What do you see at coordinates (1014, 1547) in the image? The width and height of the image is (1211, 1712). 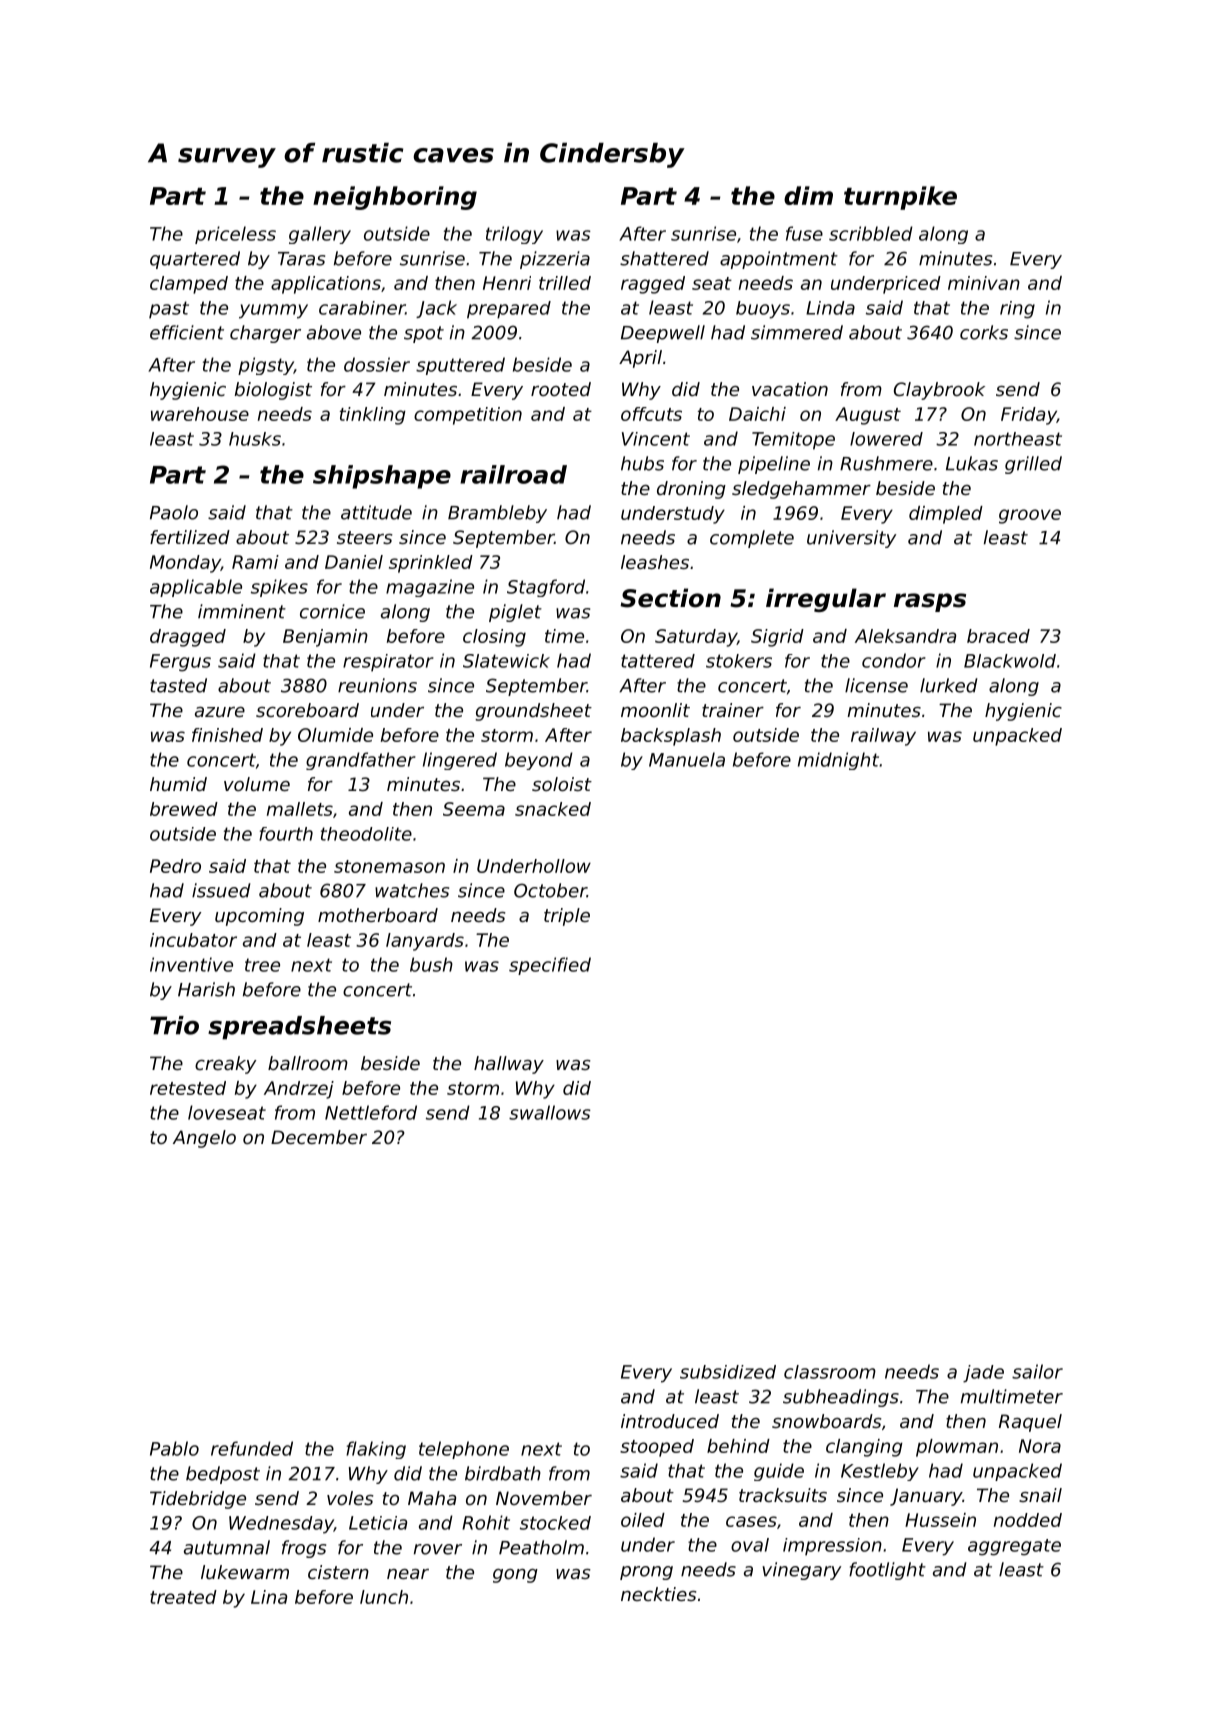 I see `aggregate` at bounding box center [1014, 1547].
